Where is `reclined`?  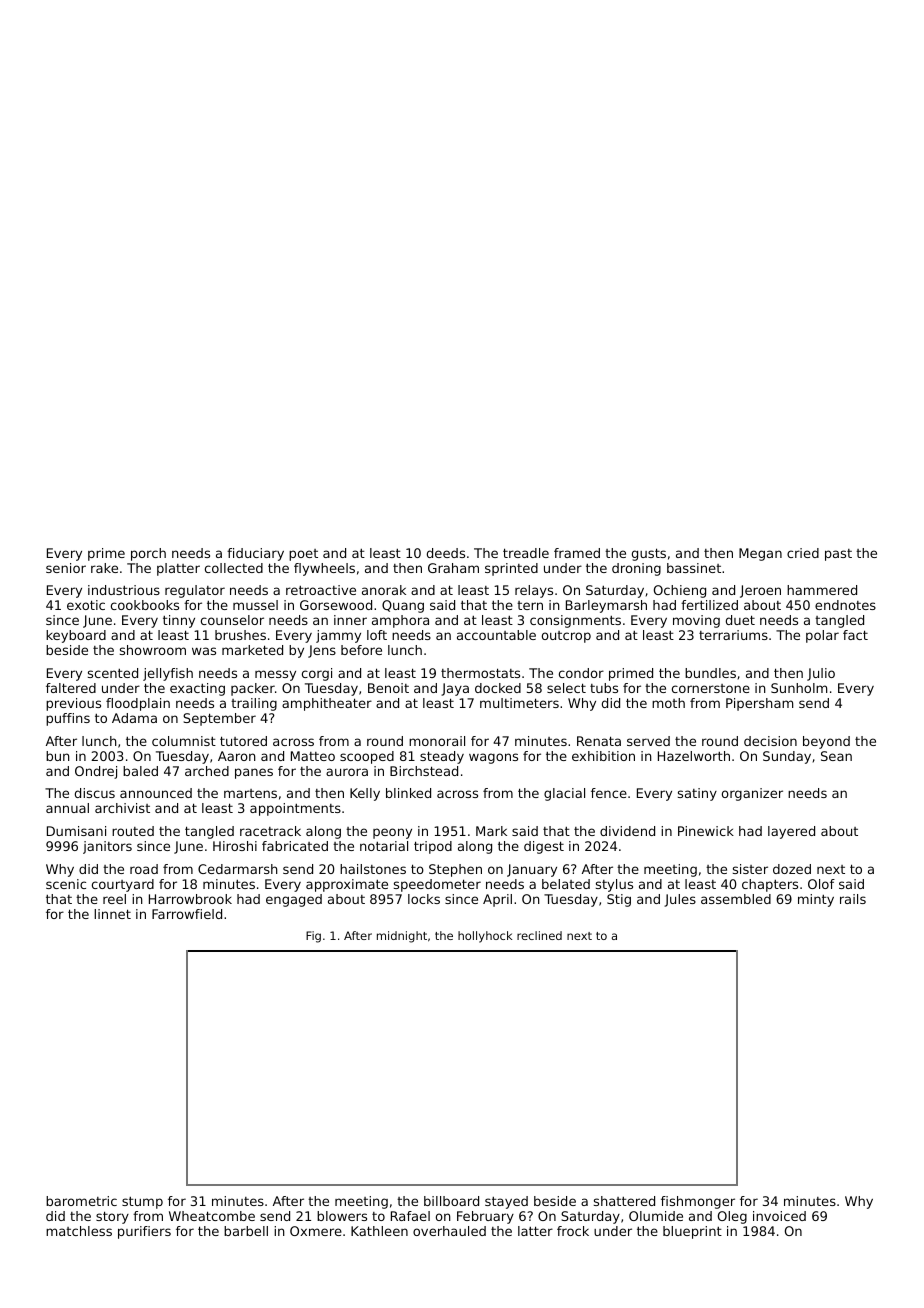
reclined is located at coordinates (539, 935).
